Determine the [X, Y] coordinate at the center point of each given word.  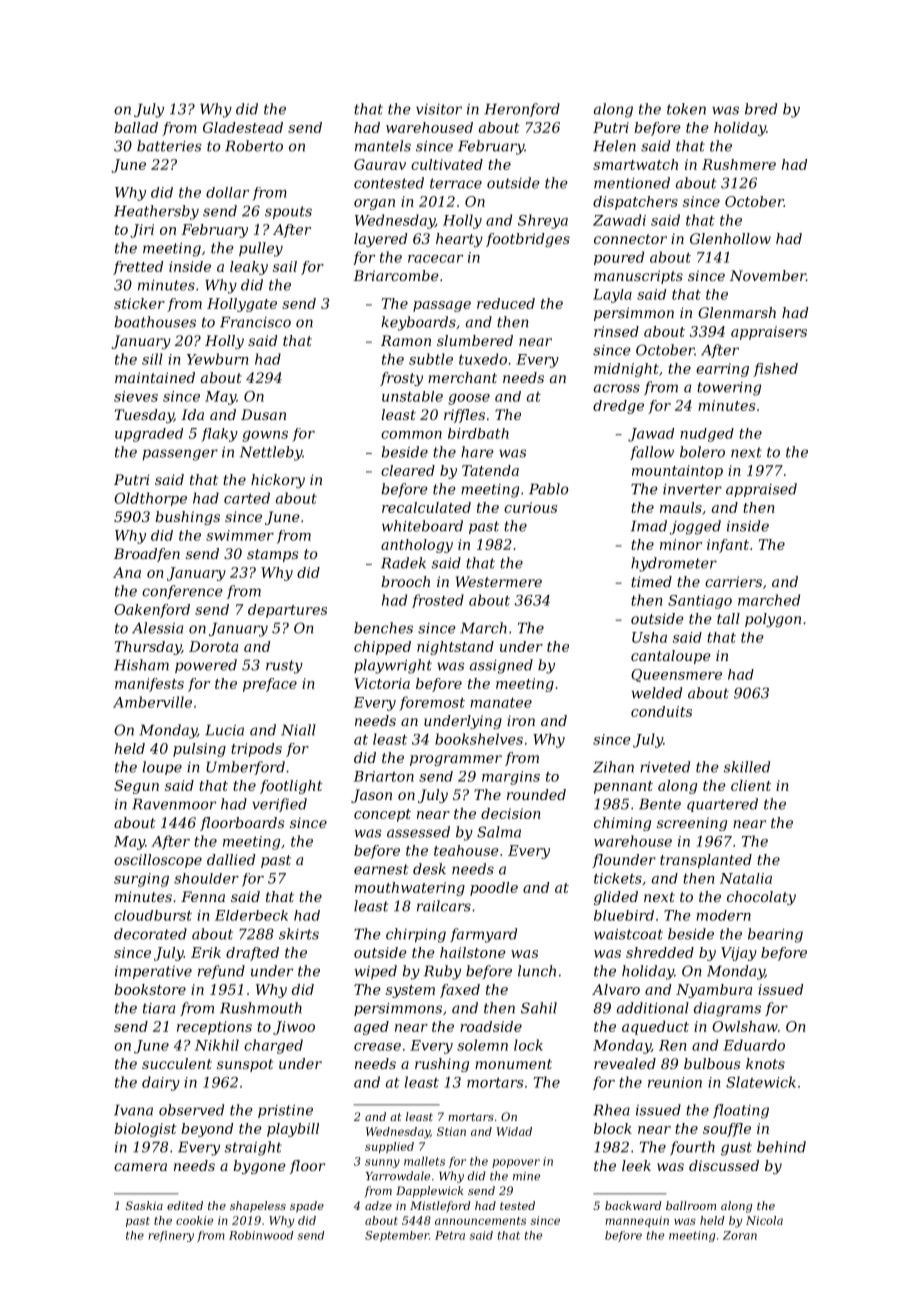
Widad [514, 1131]
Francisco [255, 322]
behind [781, 1147]
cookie [194, 1220]
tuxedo [483, 359]
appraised [761, 490]
